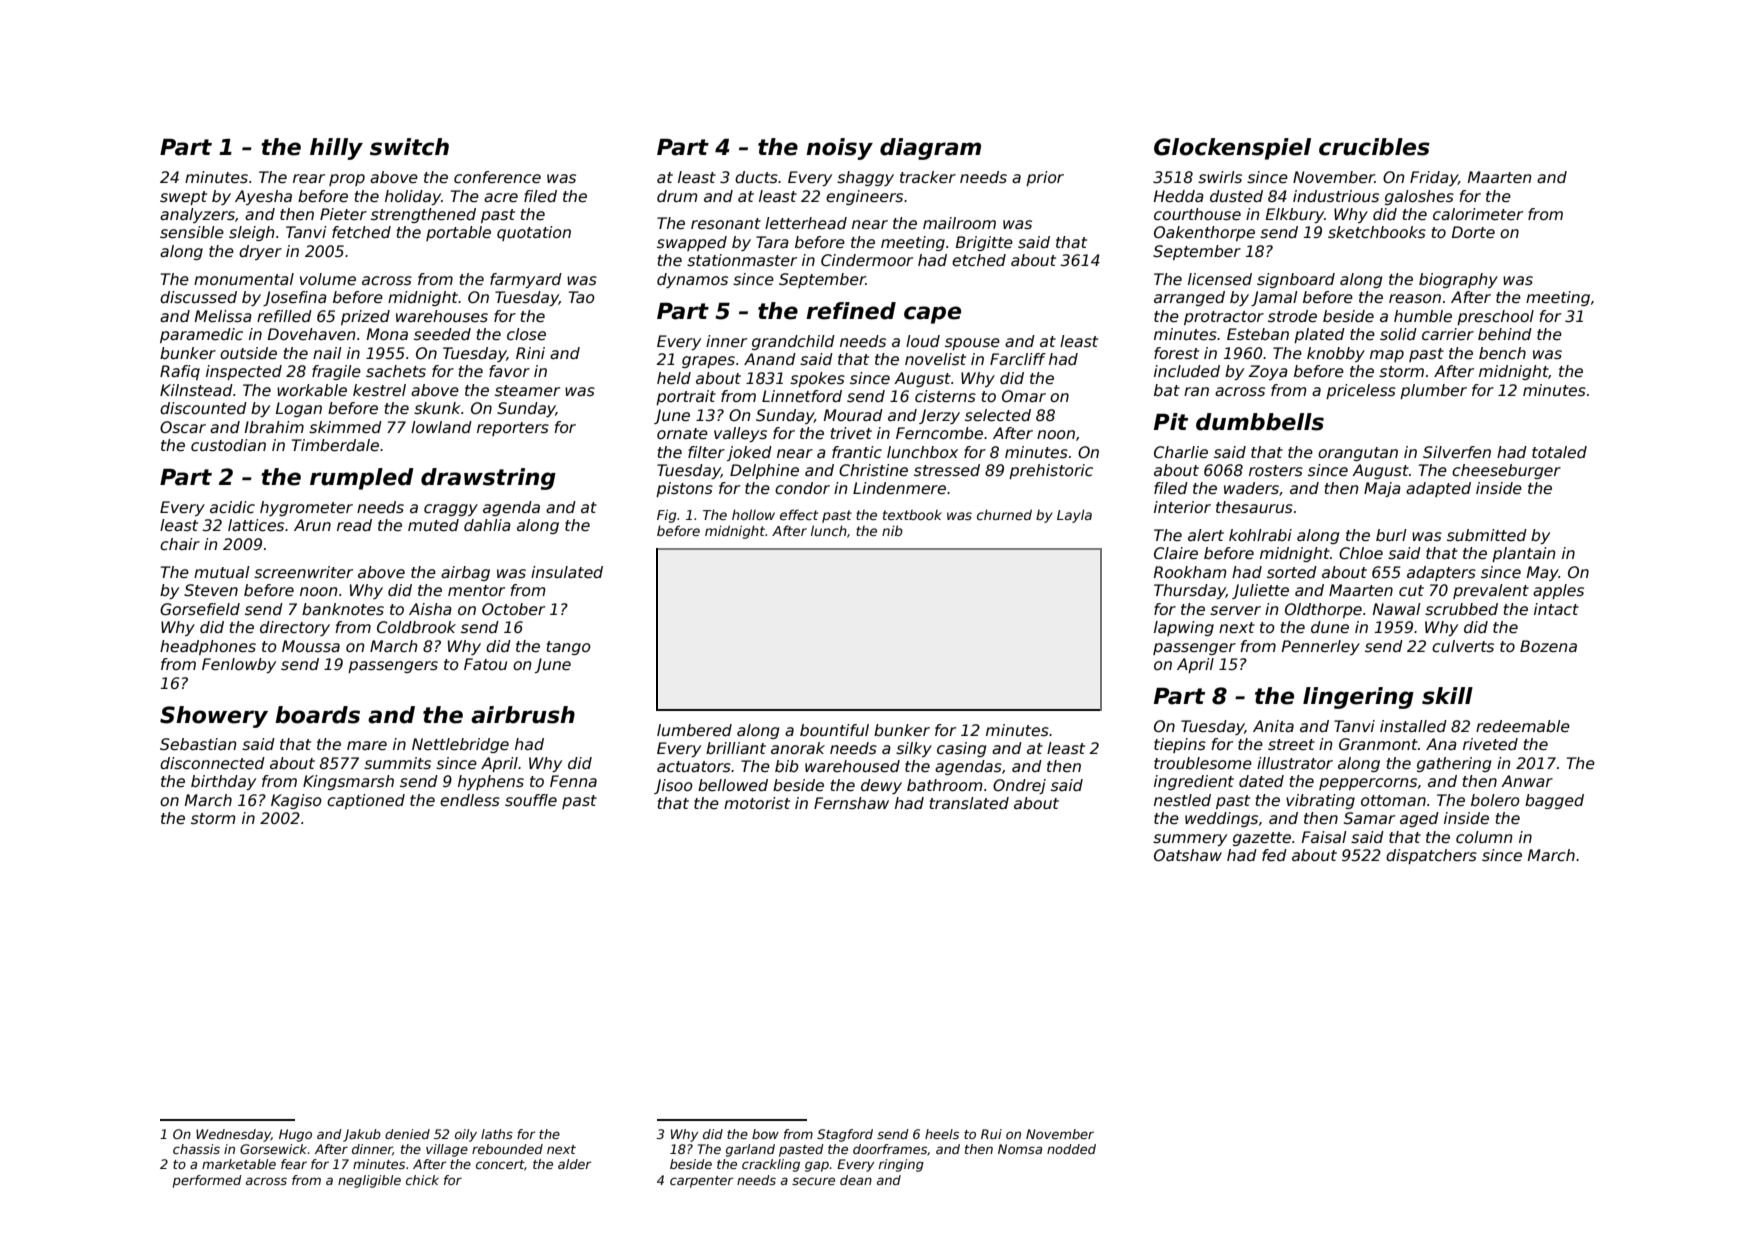  I want to click on Kagiso, so click(296, 801).
